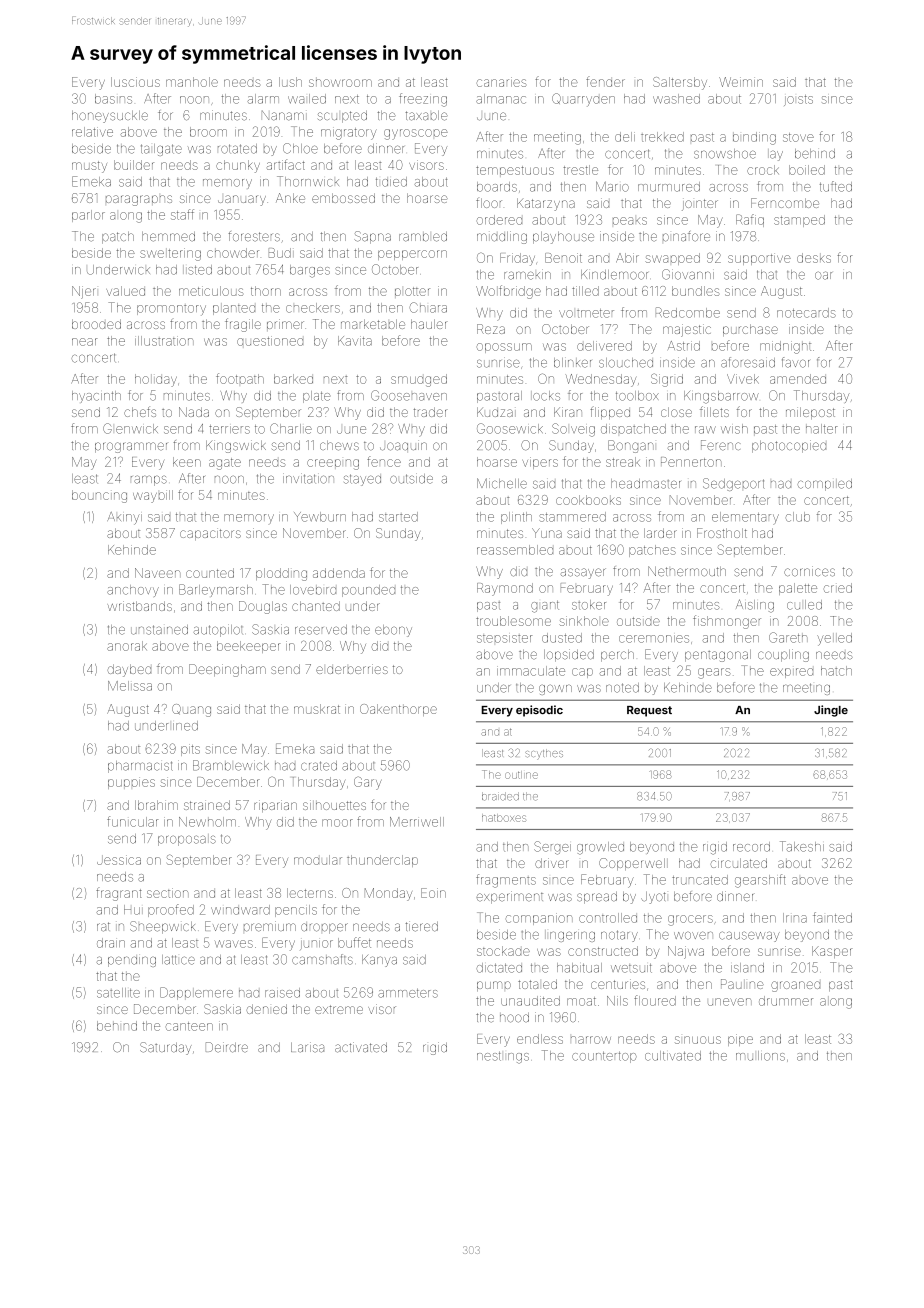 The image size is (924, 1308). Describe the element at coordinates (691, 462) in the image. I see `Pennerton` at that location.
